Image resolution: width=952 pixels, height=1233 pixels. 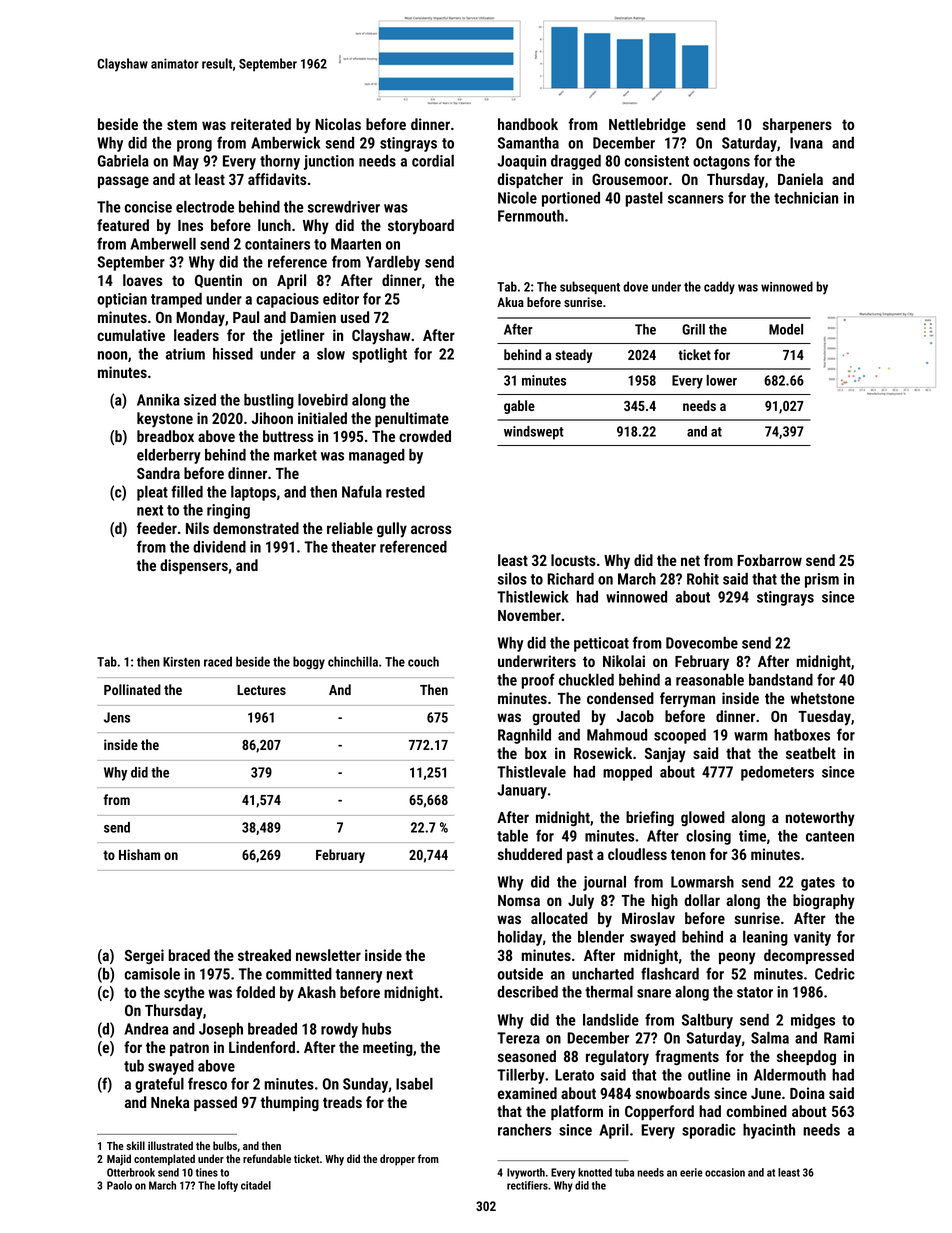 I want to click on handbook, so click(x=528, y=124).
